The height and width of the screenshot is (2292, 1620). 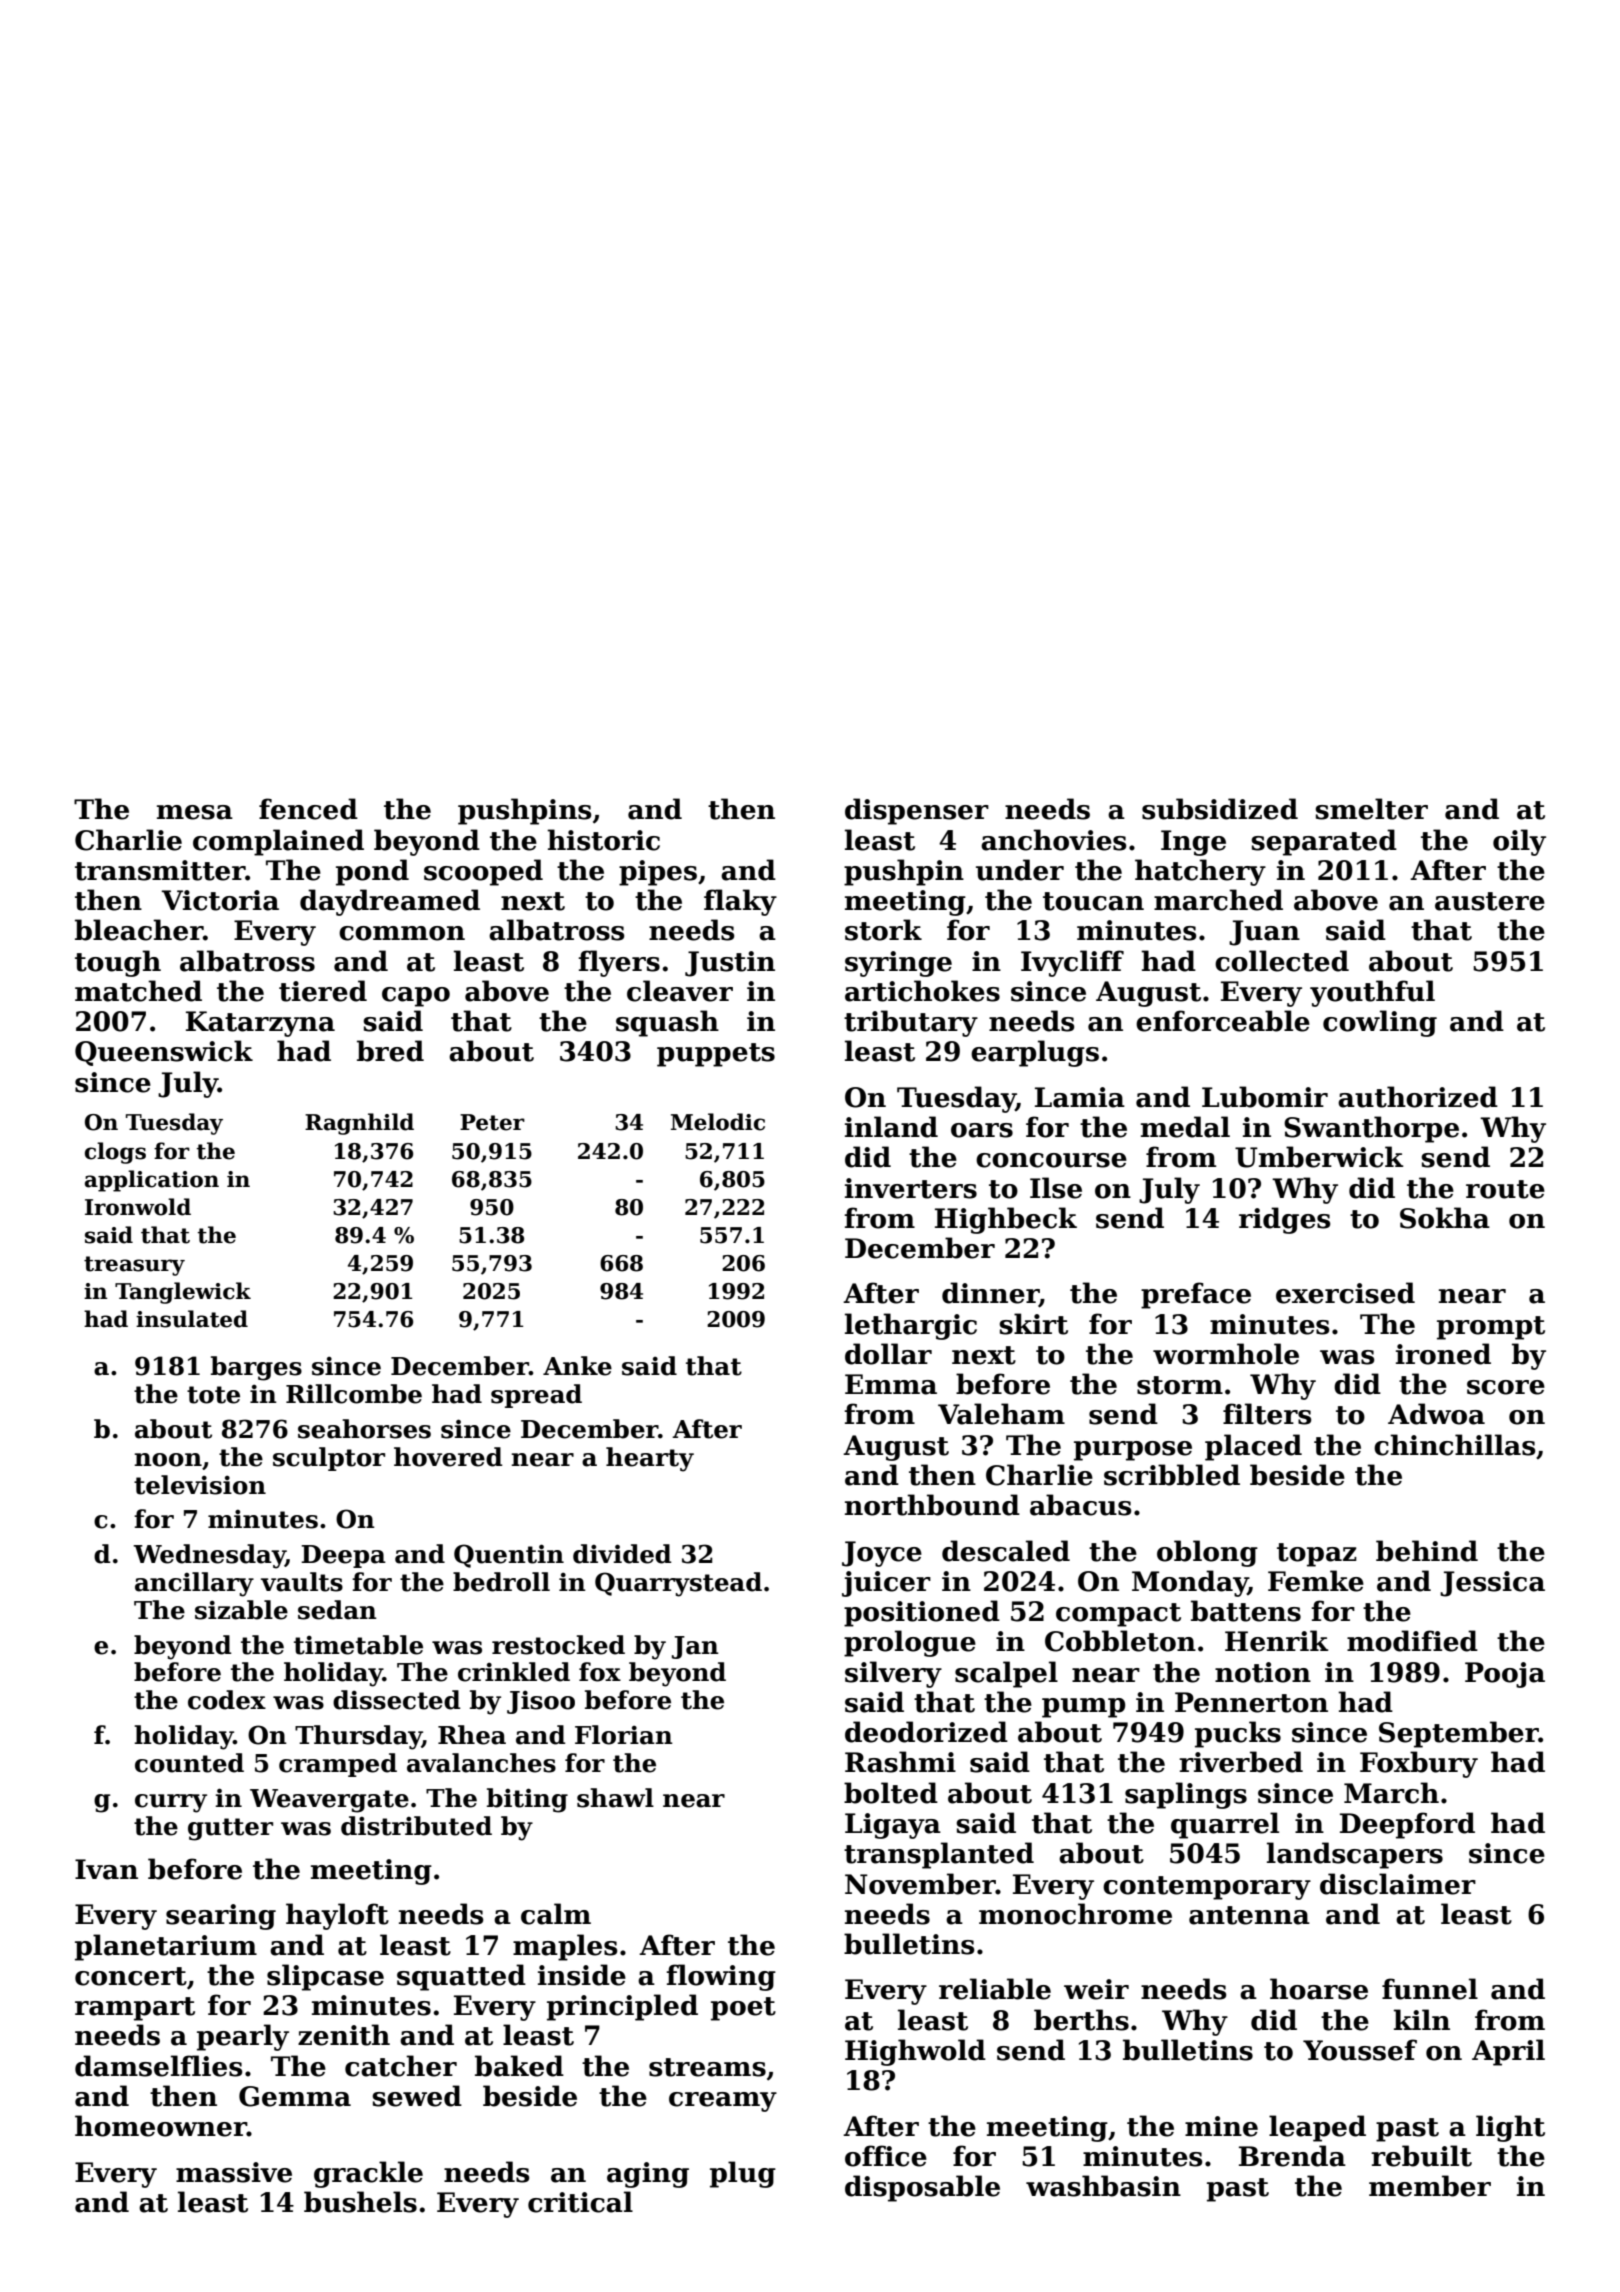 What do you see at coordinates (603, 840) in the screenshot?
I see `historic` at bounding box center [603, 840].
